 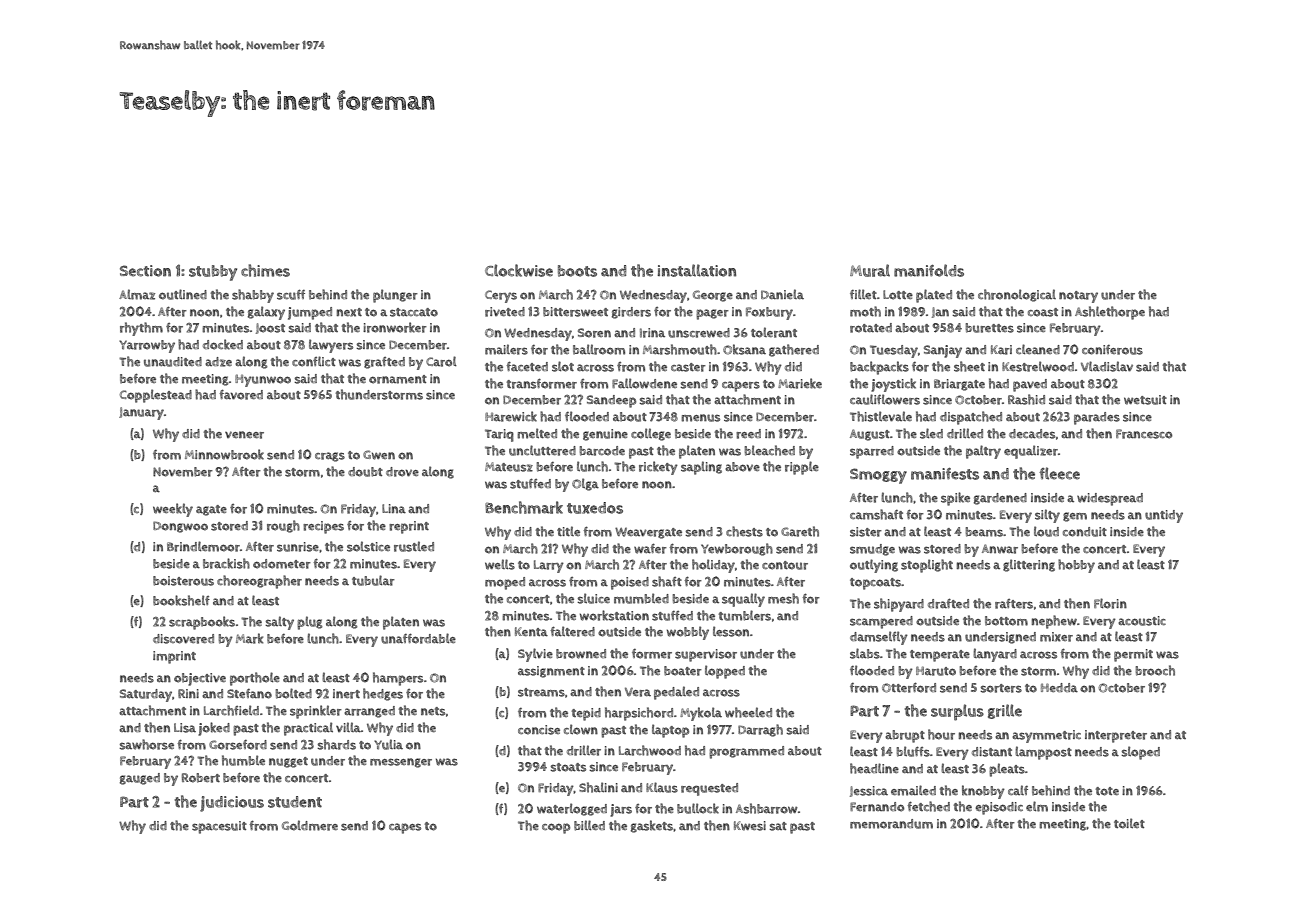 I want to click on spacesuit, so click(x=219, y=827).
